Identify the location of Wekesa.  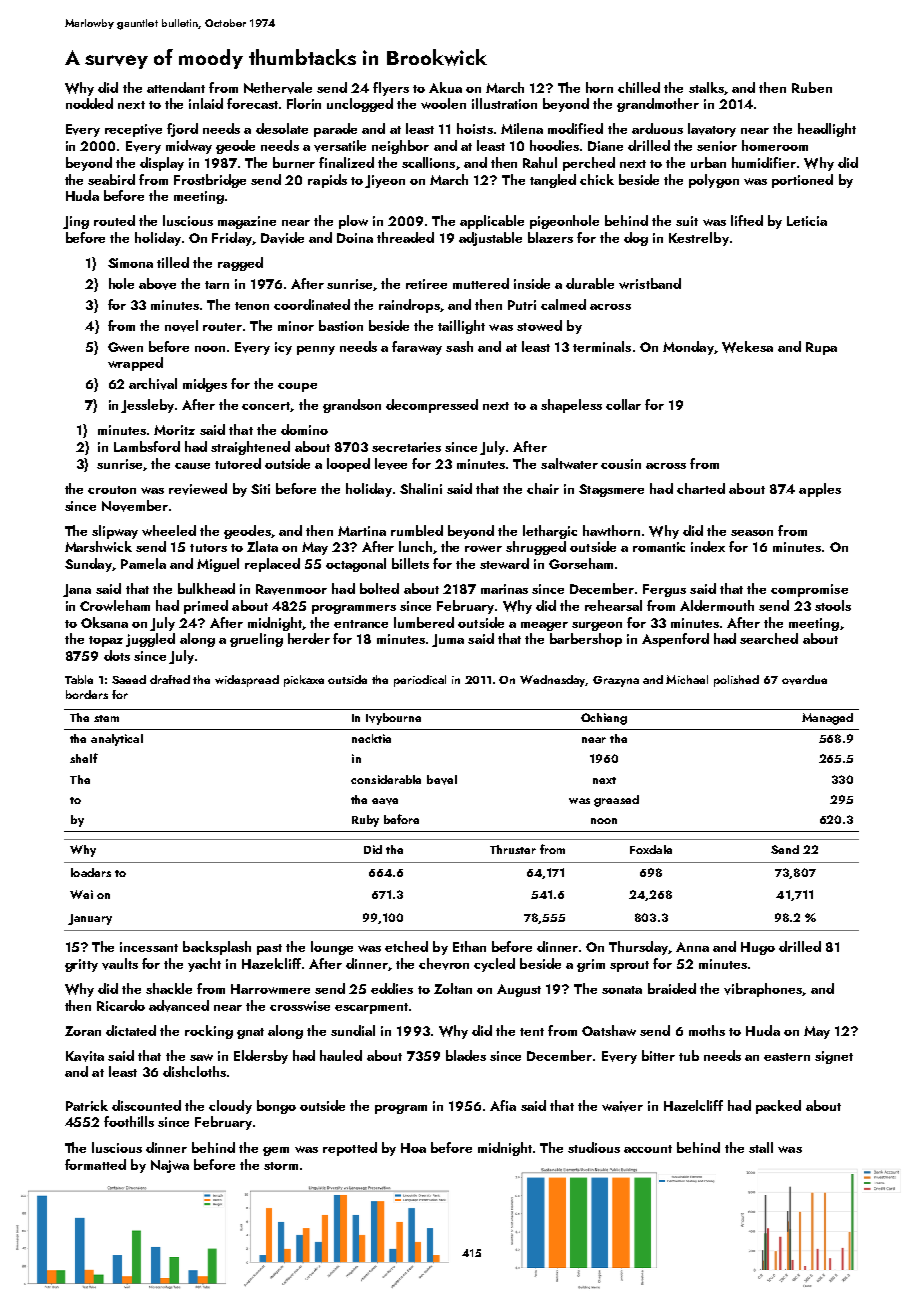
(747, 347).
